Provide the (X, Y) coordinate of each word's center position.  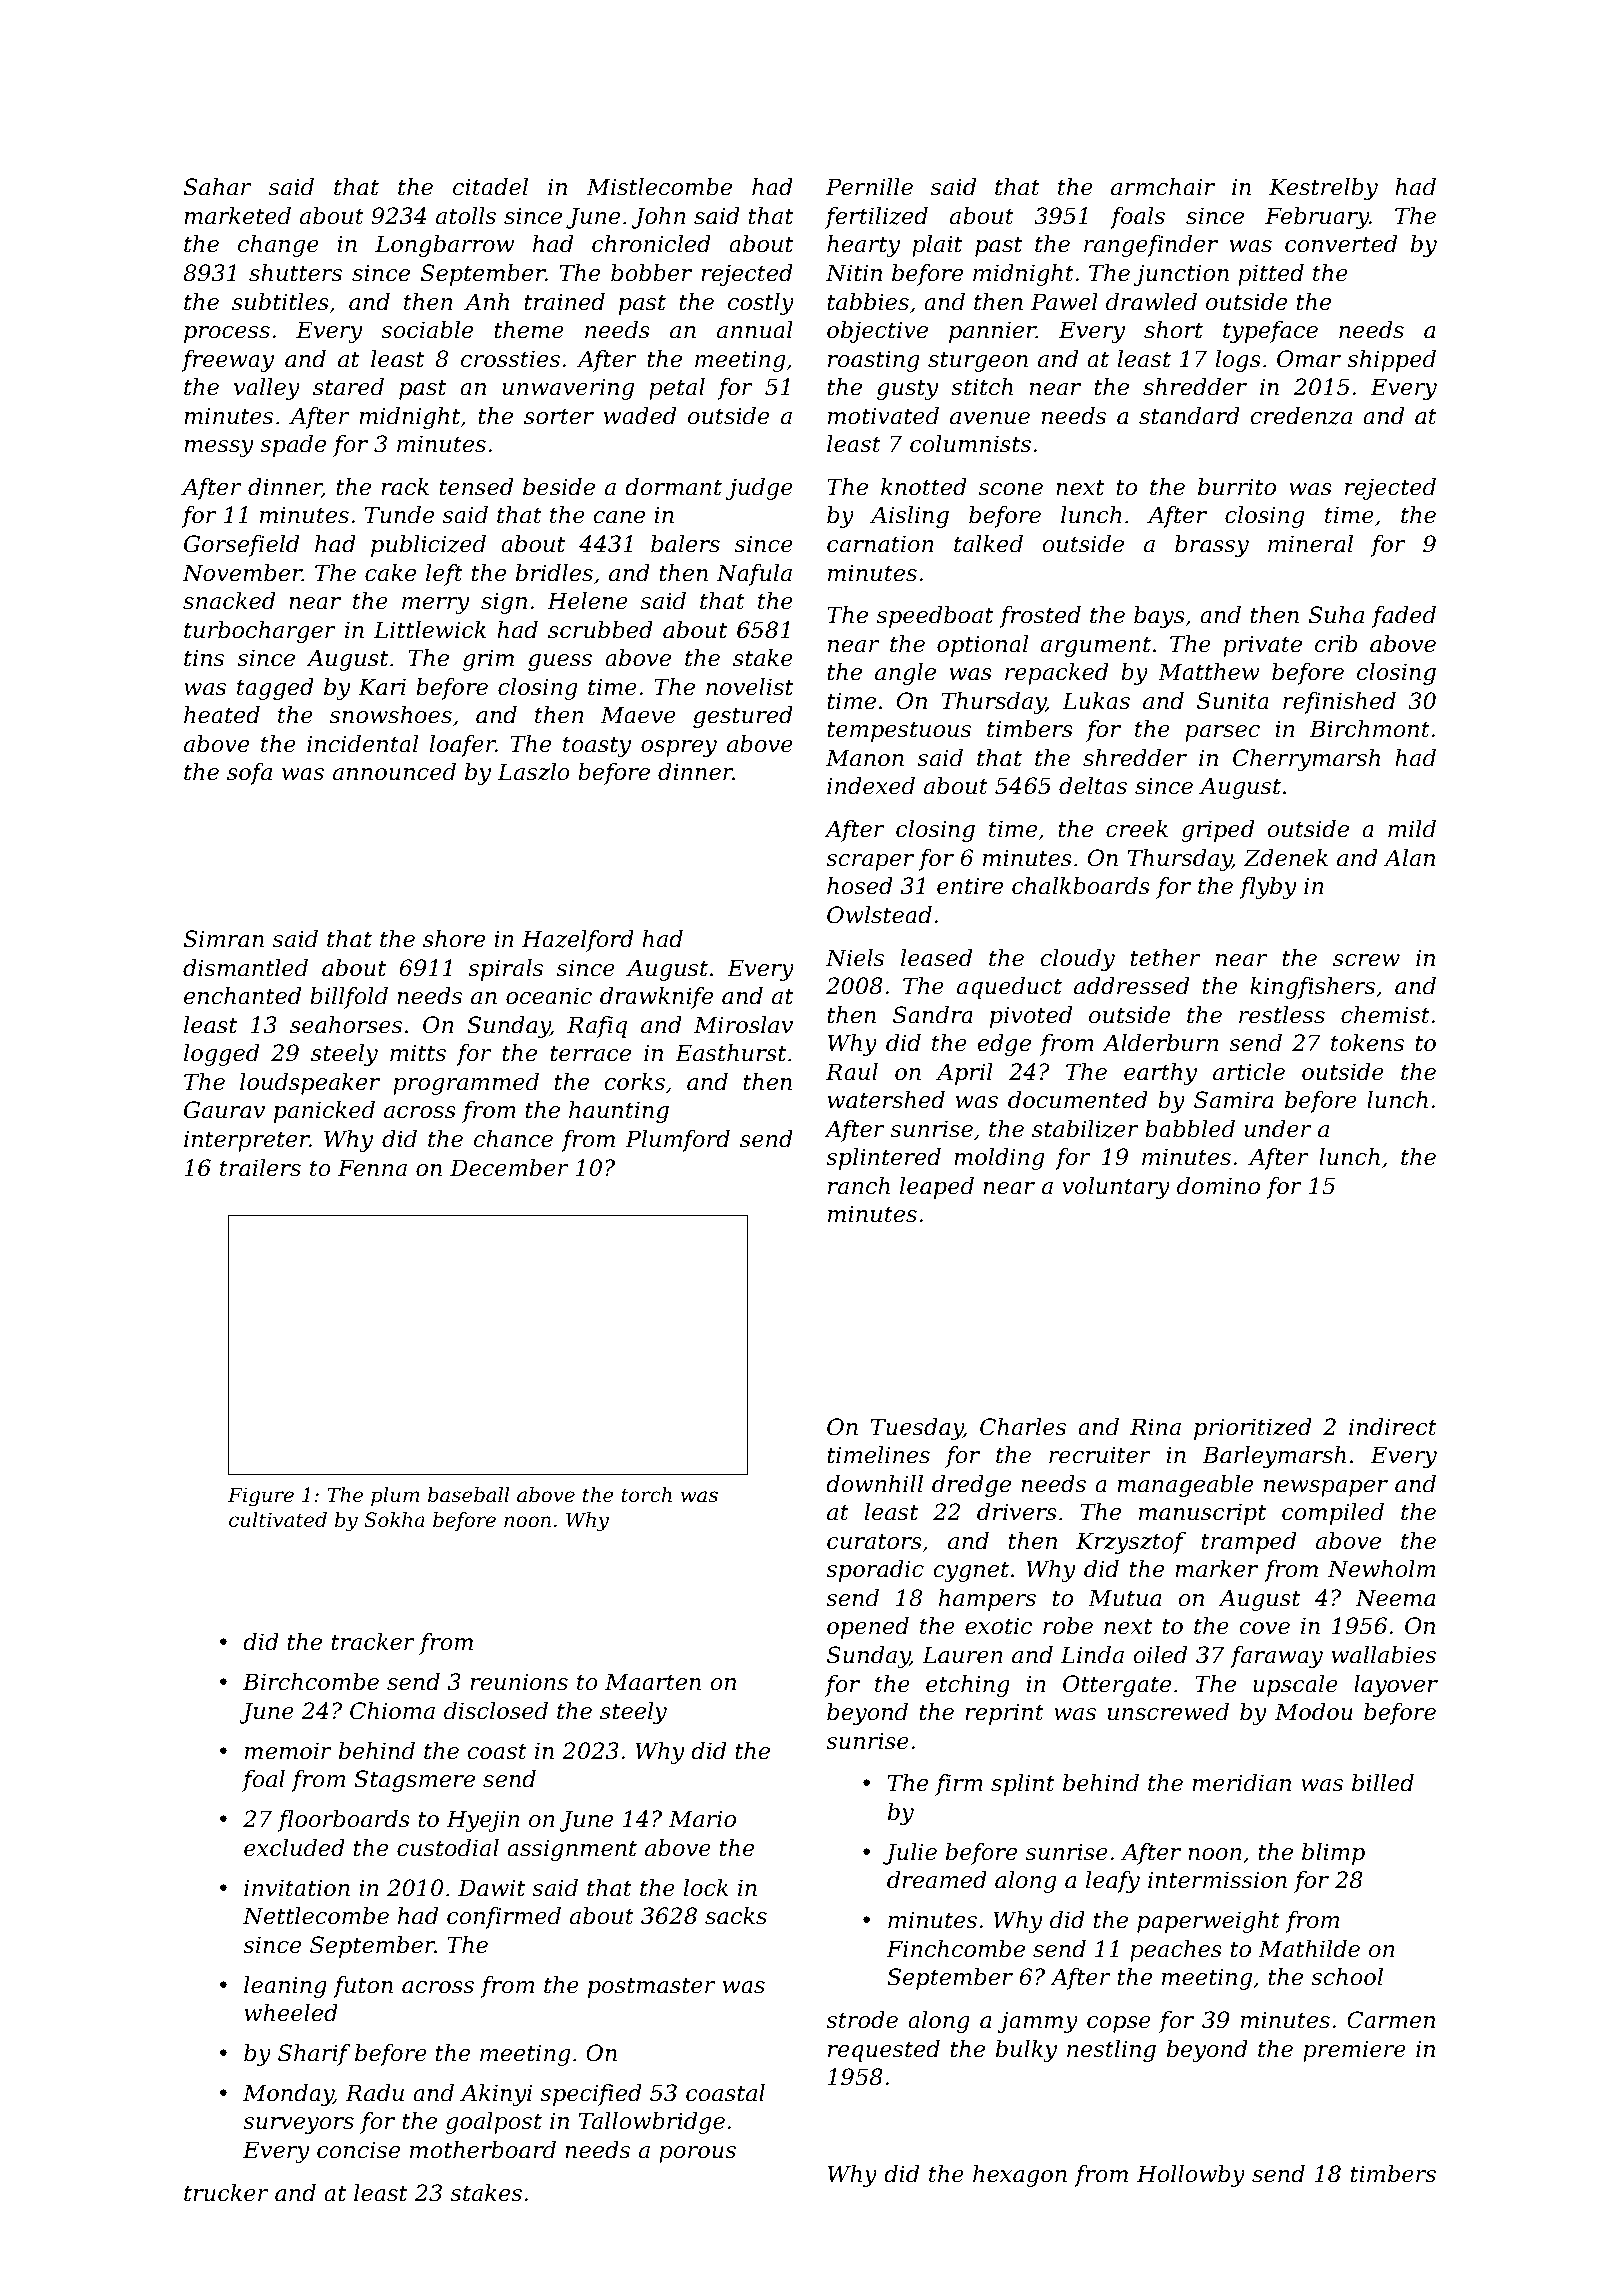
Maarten (653, 1682)
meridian (1241, 1783)
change (278, 246)
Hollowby (1191, 2176)
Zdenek (1286, 858)
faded (1404, 617)
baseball (468, 1495)
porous (697, 2154)
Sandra (933, 1015)
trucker (226, 2193)
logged (221, 1055)
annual (755, 330)
